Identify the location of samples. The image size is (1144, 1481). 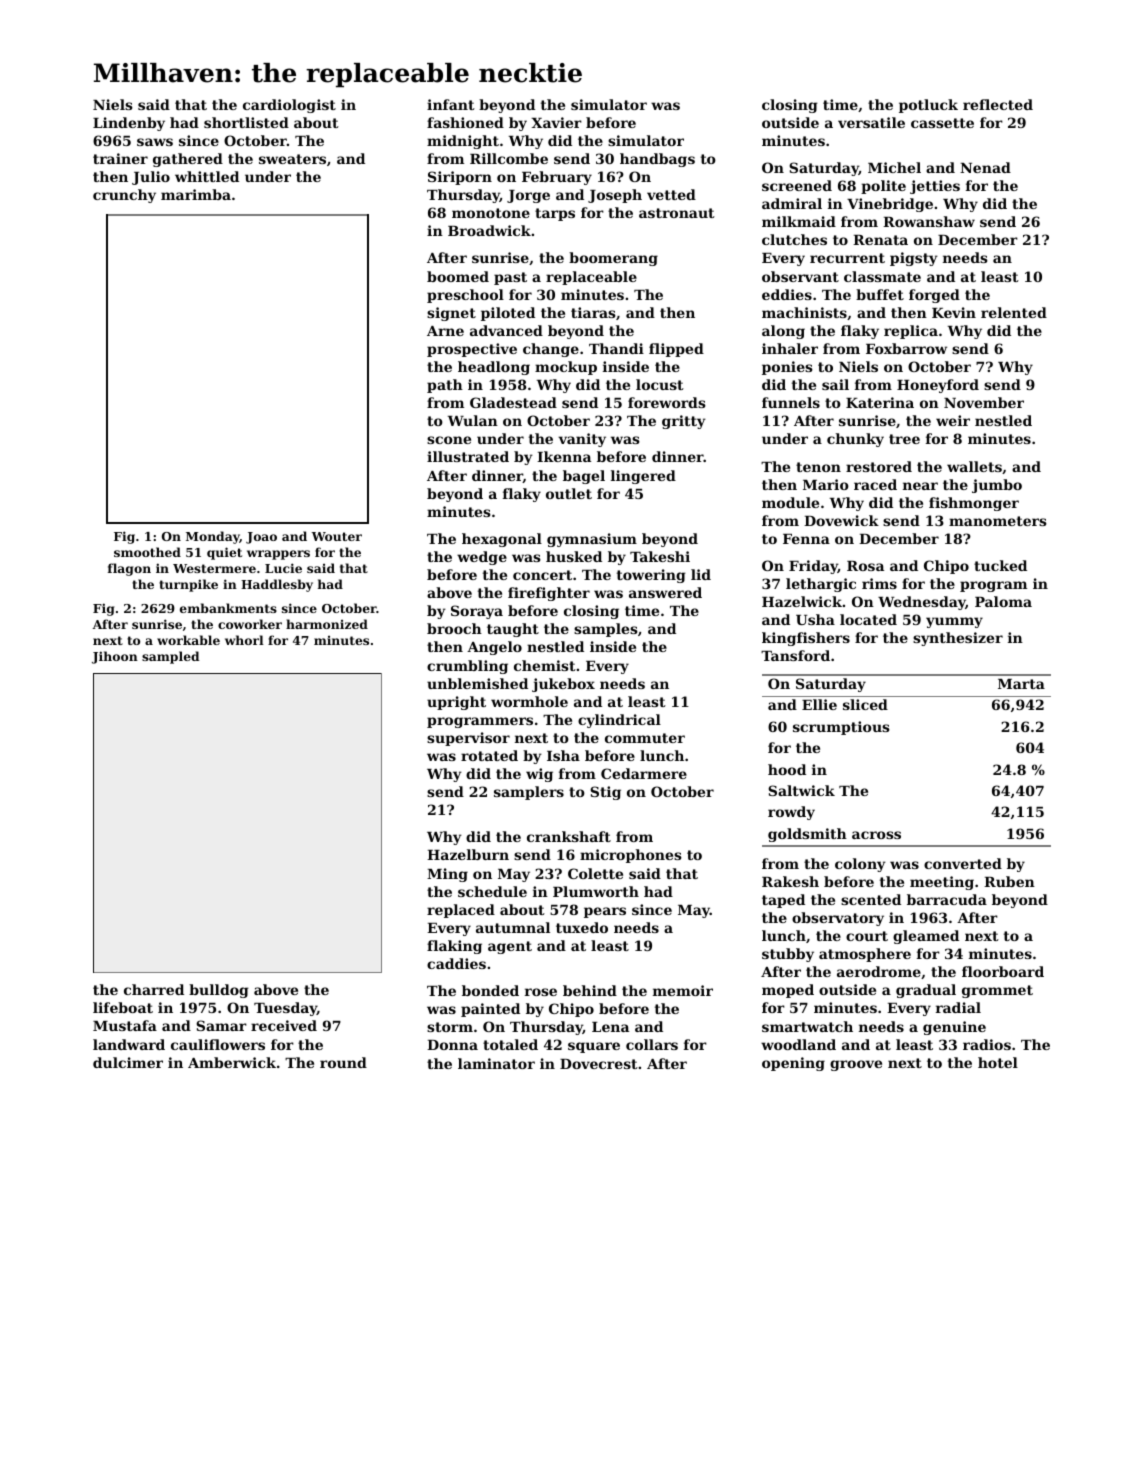
(606, 630).
